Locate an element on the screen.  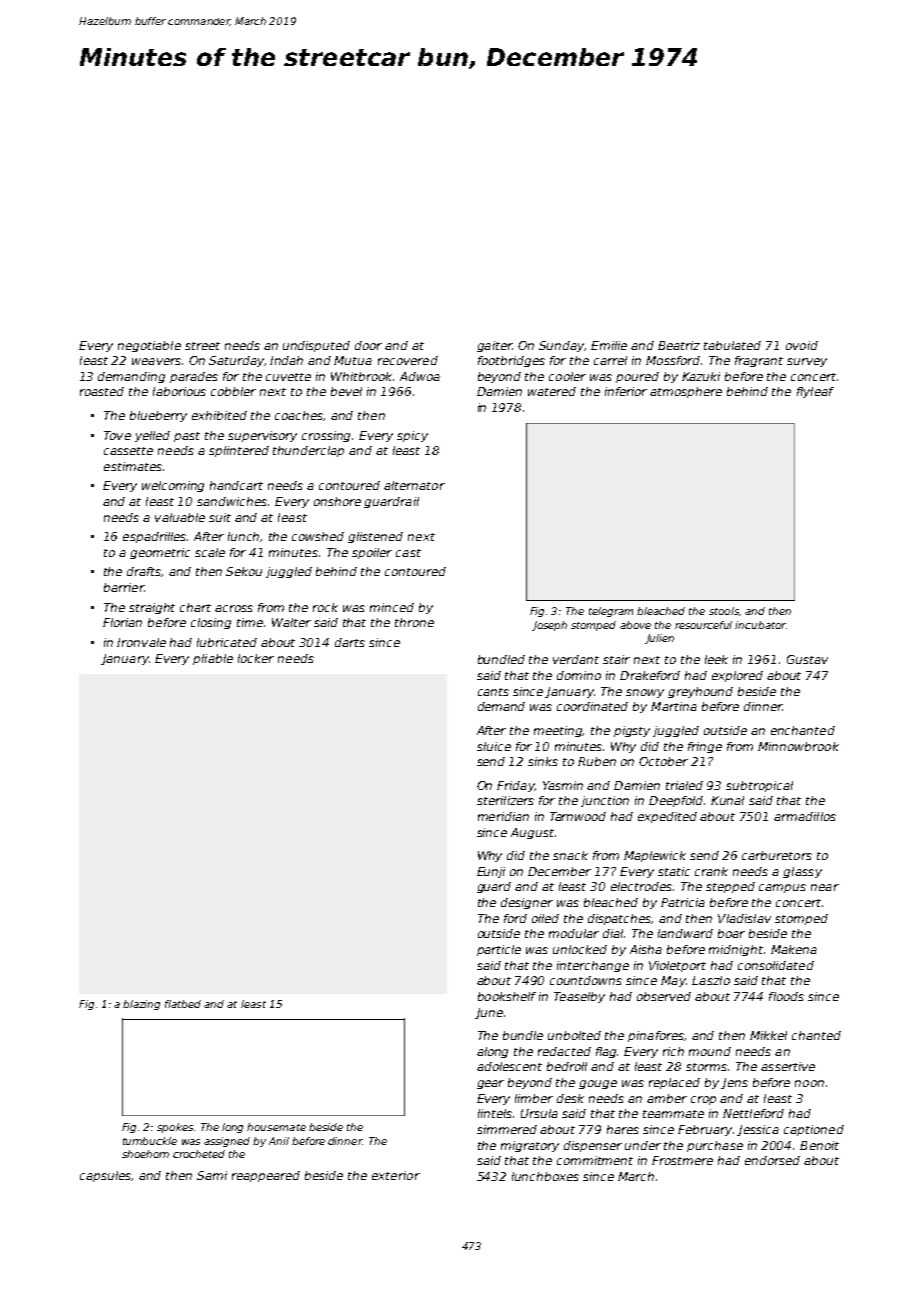
capsules is located at coordinates (106, 1176).
